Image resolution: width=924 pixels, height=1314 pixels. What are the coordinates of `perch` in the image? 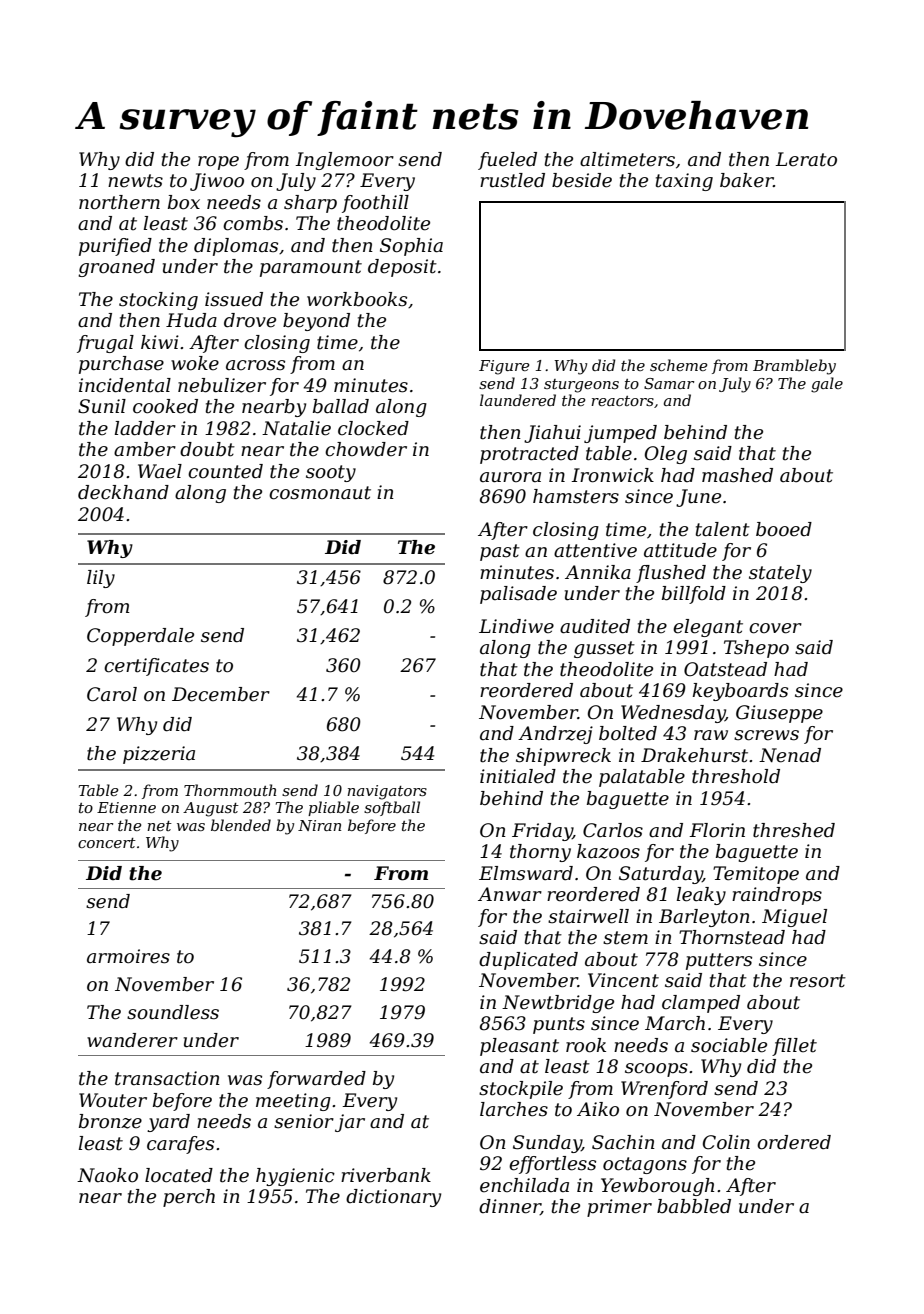 It's located at (189, 1198).
